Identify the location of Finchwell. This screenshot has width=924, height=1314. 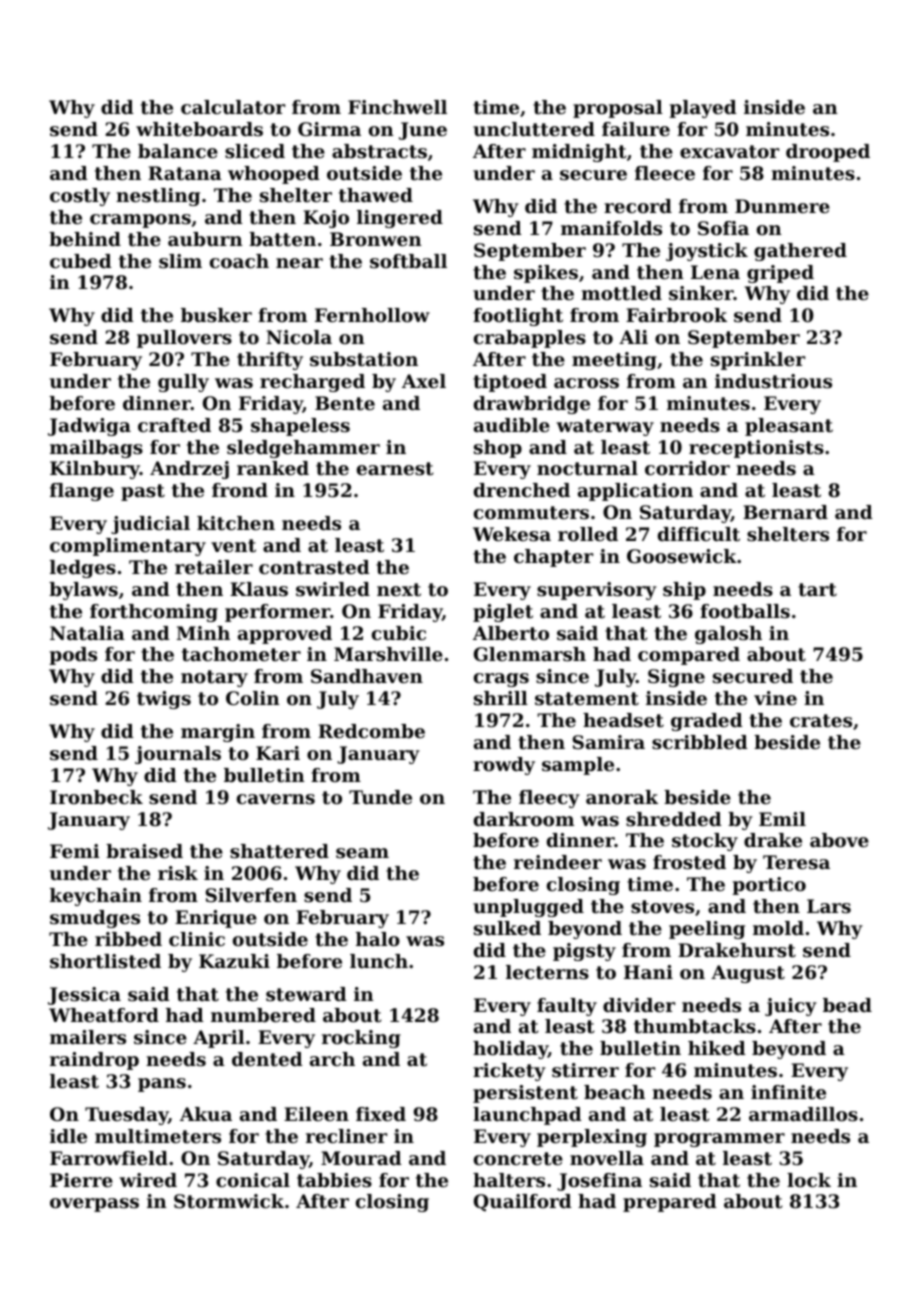
(397, 107).
